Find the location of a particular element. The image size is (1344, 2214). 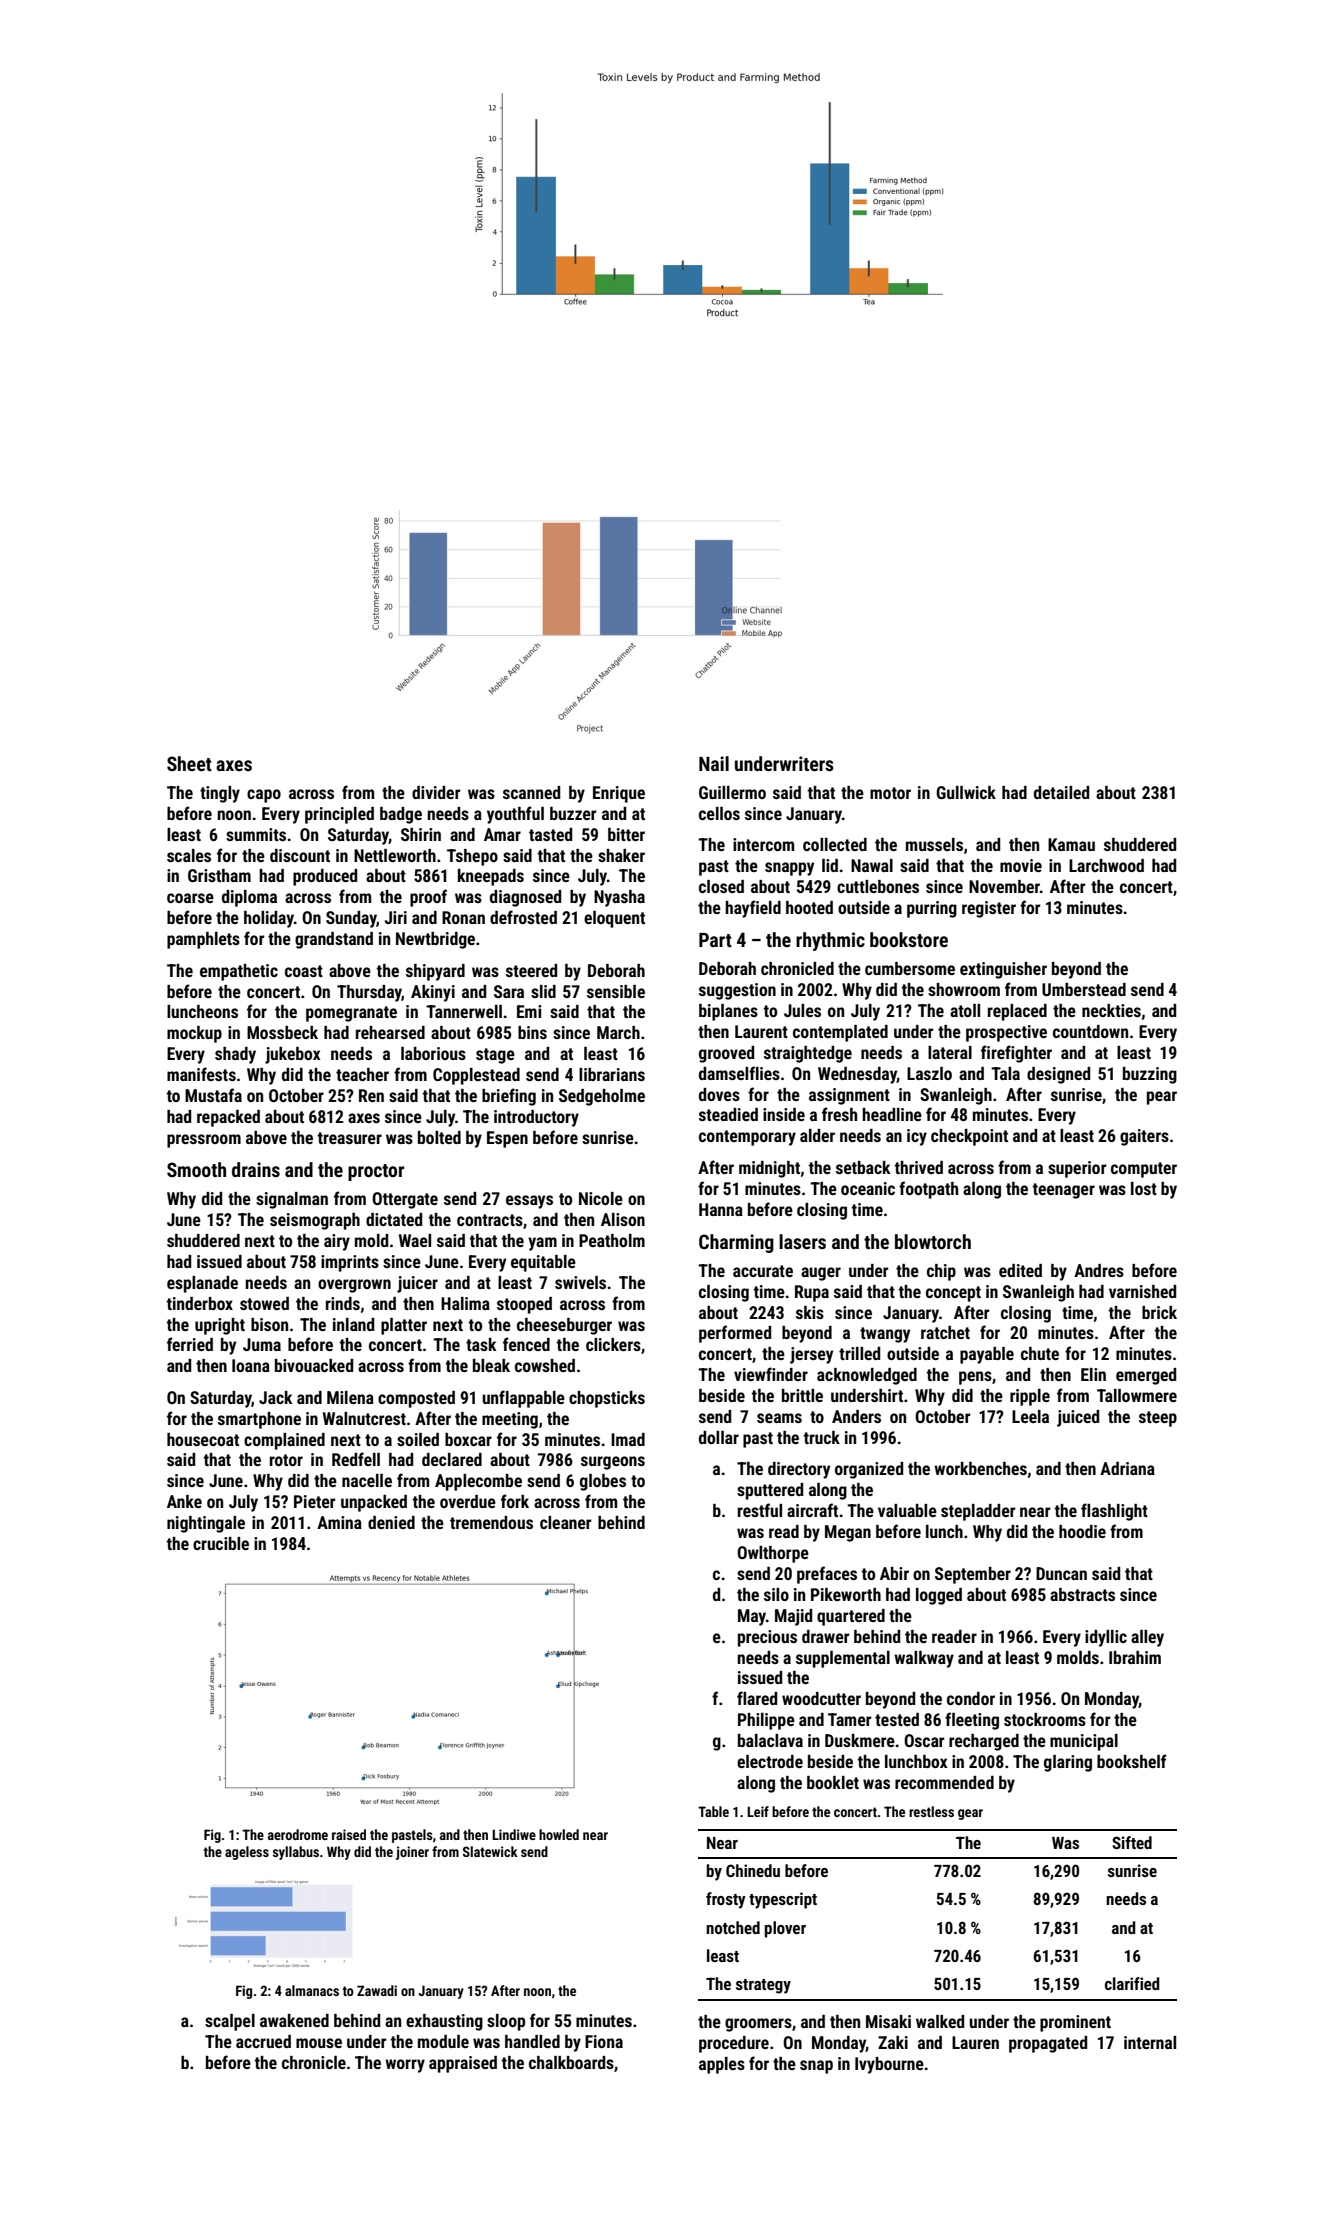

Owlthorpe is located at coordinates (773, 1554).
